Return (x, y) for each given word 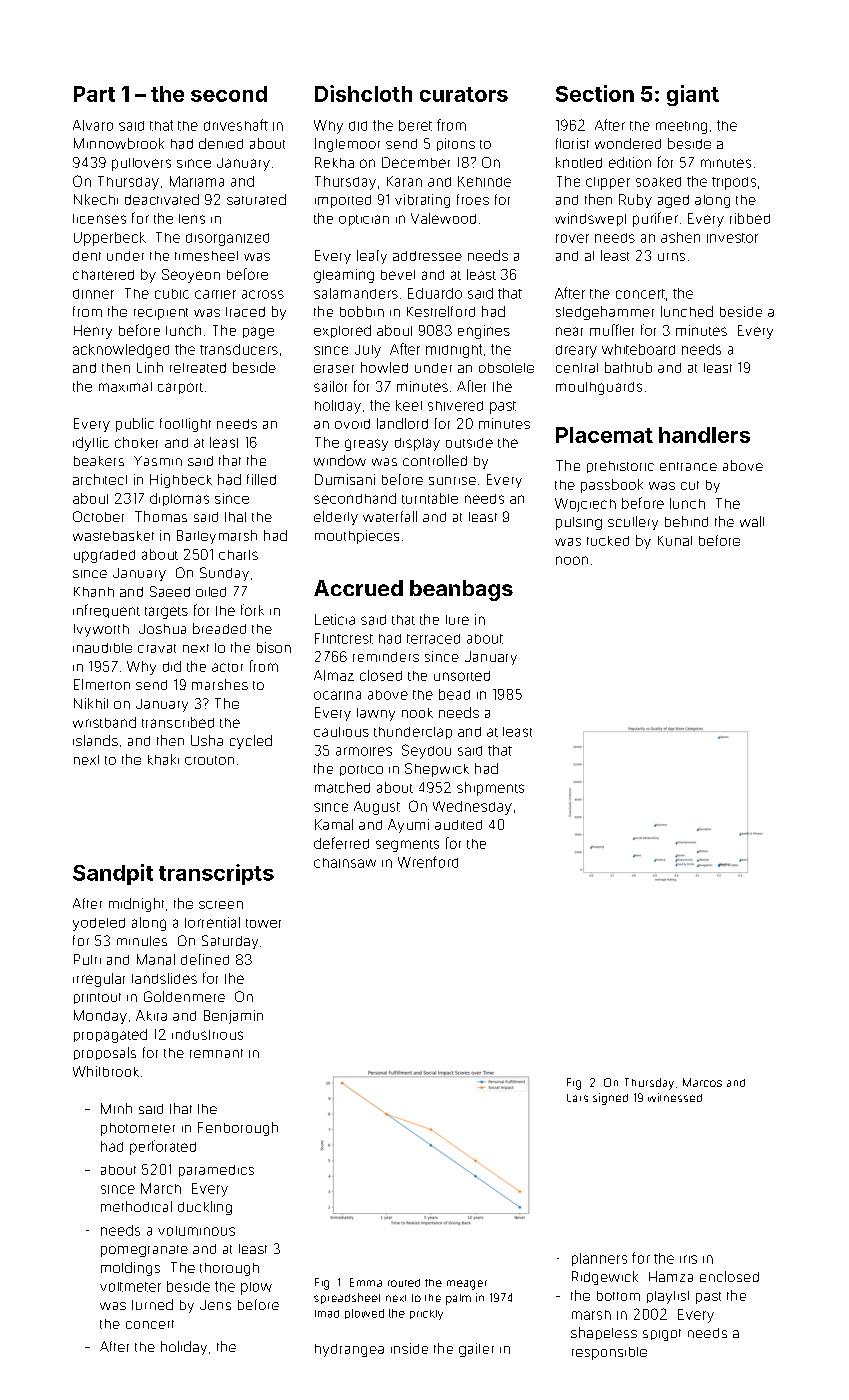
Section (595, 93)
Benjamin (233, 1017)
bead (454, 694)
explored (342, 331)
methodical (136, 1206)
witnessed (675, 1097)
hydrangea (349, 1350)
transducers (239, 349)
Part (94, 94)
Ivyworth (101, 630)
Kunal (675, 541)
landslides (164, 978)
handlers (704, 435)
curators (464, 94)
